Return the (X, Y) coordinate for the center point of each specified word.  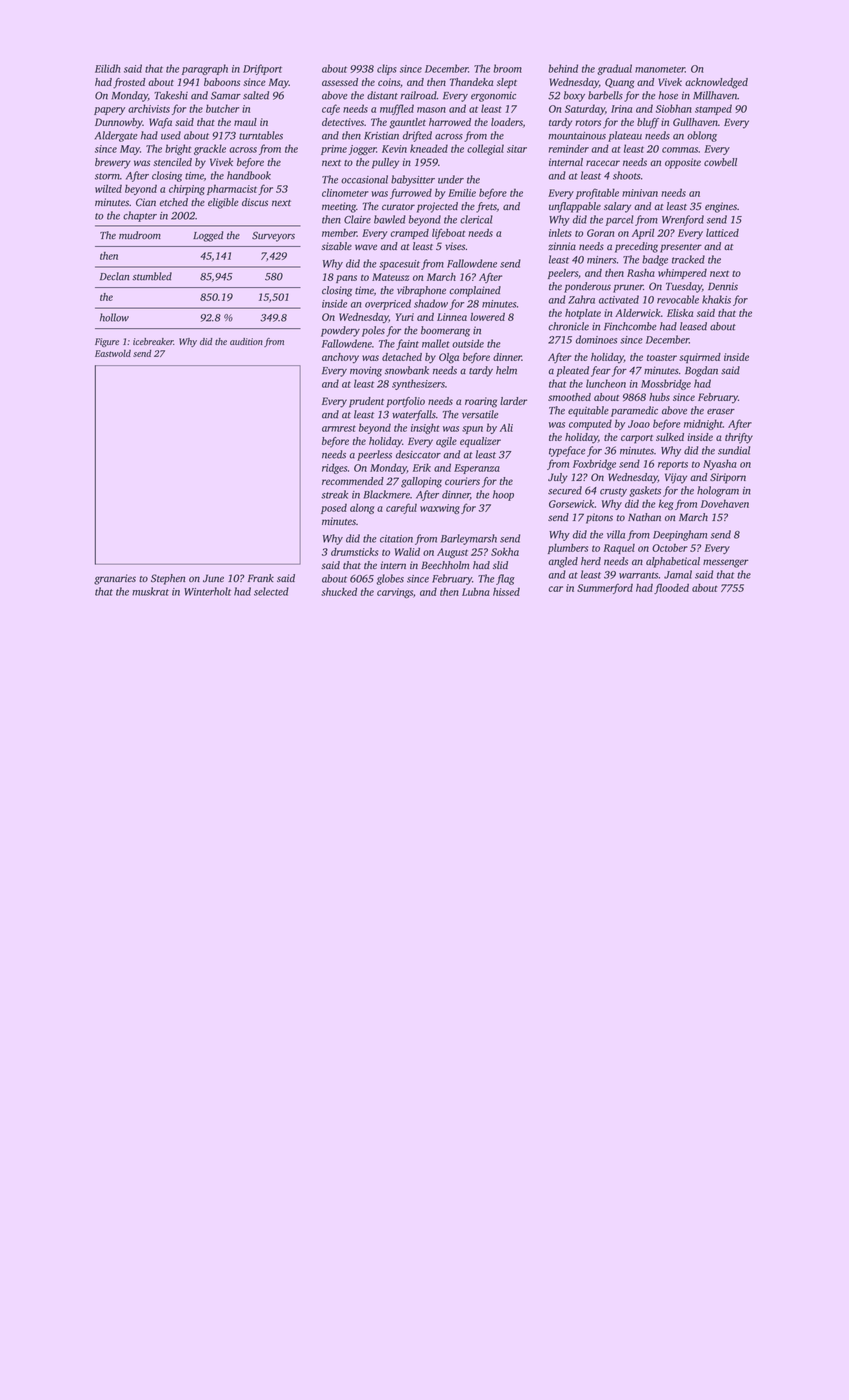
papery (109, 111)
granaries (115, 579)
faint (407, 344)
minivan (640, 193)
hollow (114, 317)
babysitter (413, 180)
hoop (503, 495)
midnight (703, 424)
